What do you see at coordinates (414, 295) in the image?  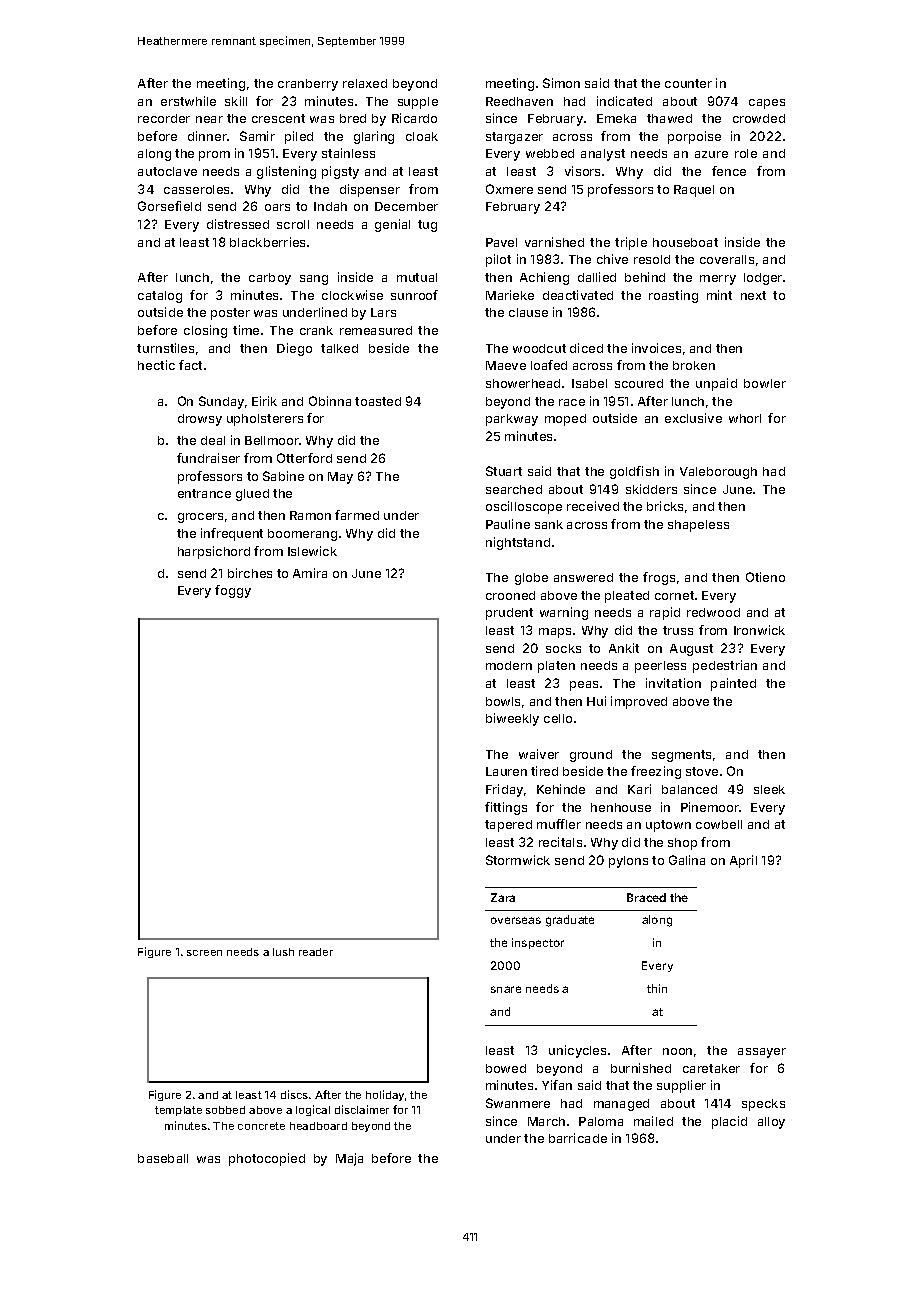 I see `sunroof` at bounding box center [414, 295].
